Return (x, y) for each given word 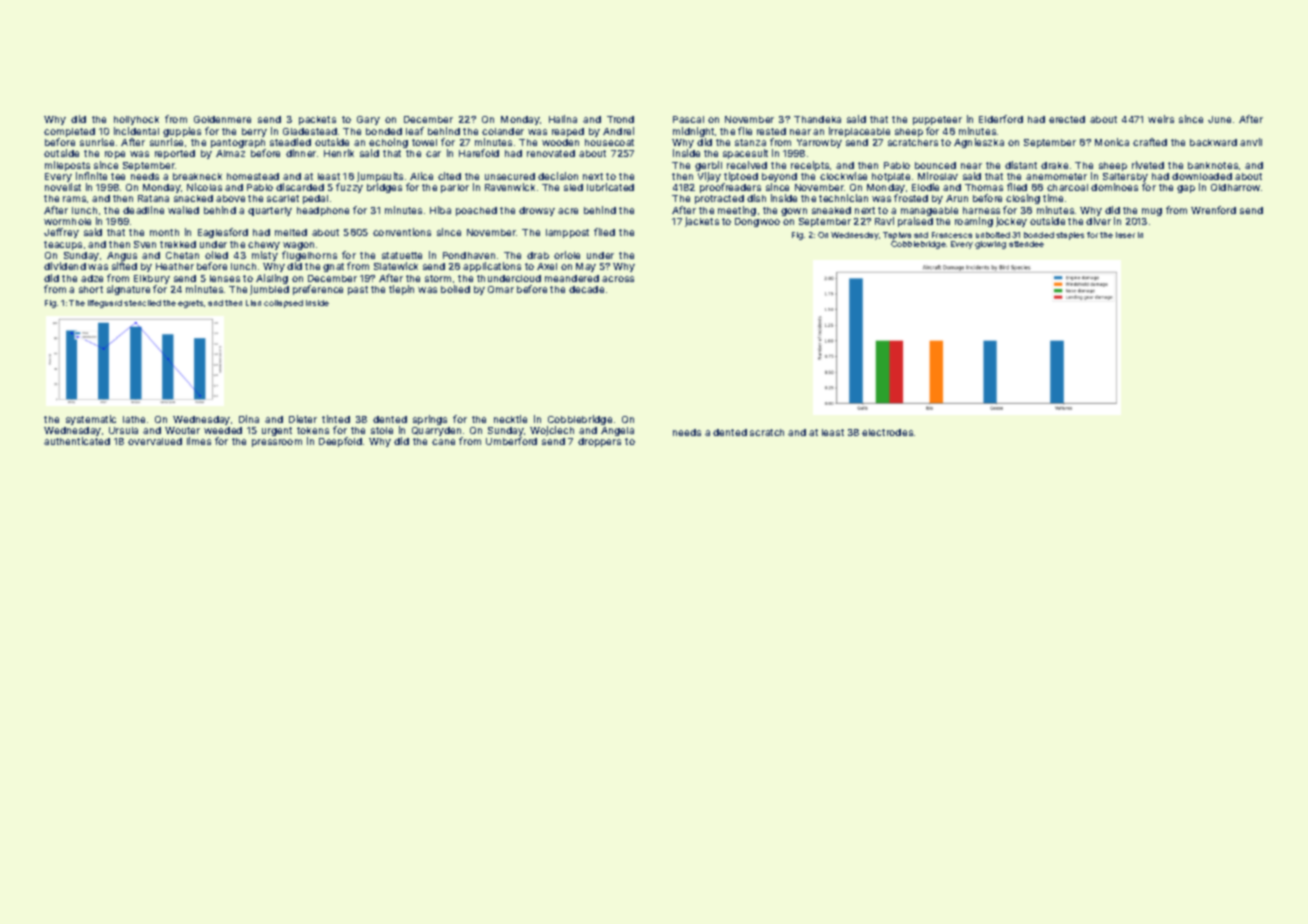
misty (265, 256)
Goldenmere (222, 119)
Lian (253, 303)
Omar (501, 289)
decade (586, 289)
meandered (572, 278)
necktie (510, 419)
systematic (91, 420)
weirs (1161, 119)
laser (1125, 235)
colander (503, 131)
